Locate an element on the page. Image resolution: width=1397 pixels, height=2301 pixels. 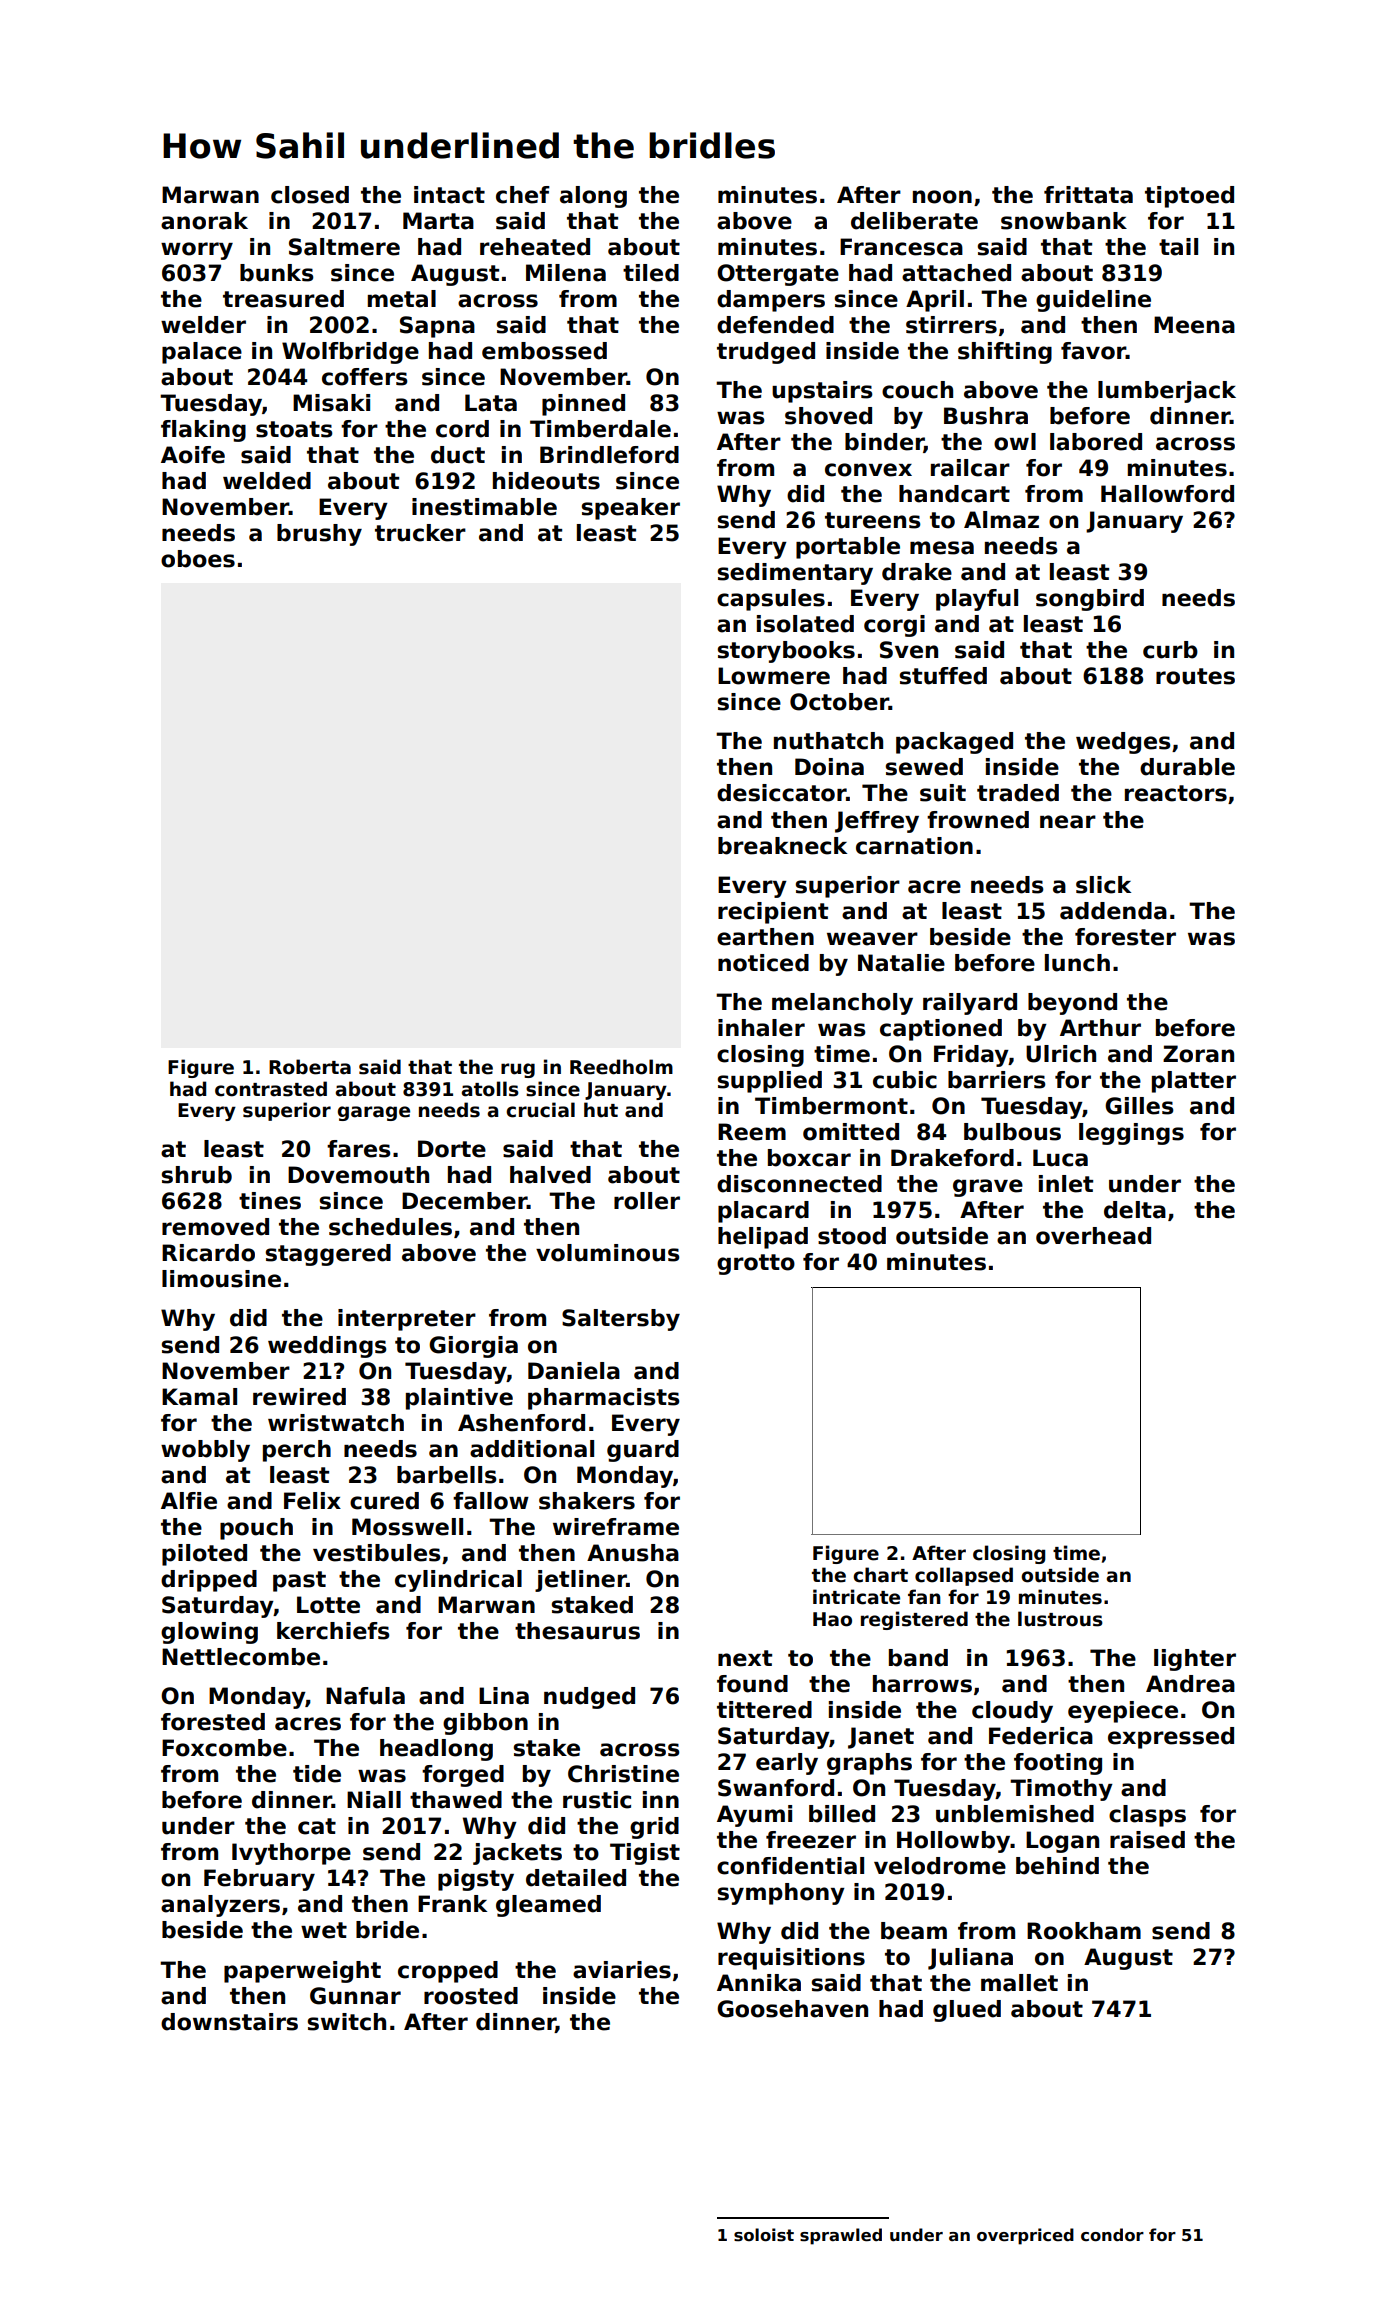
switch is located at coordinates (347, 2022).
